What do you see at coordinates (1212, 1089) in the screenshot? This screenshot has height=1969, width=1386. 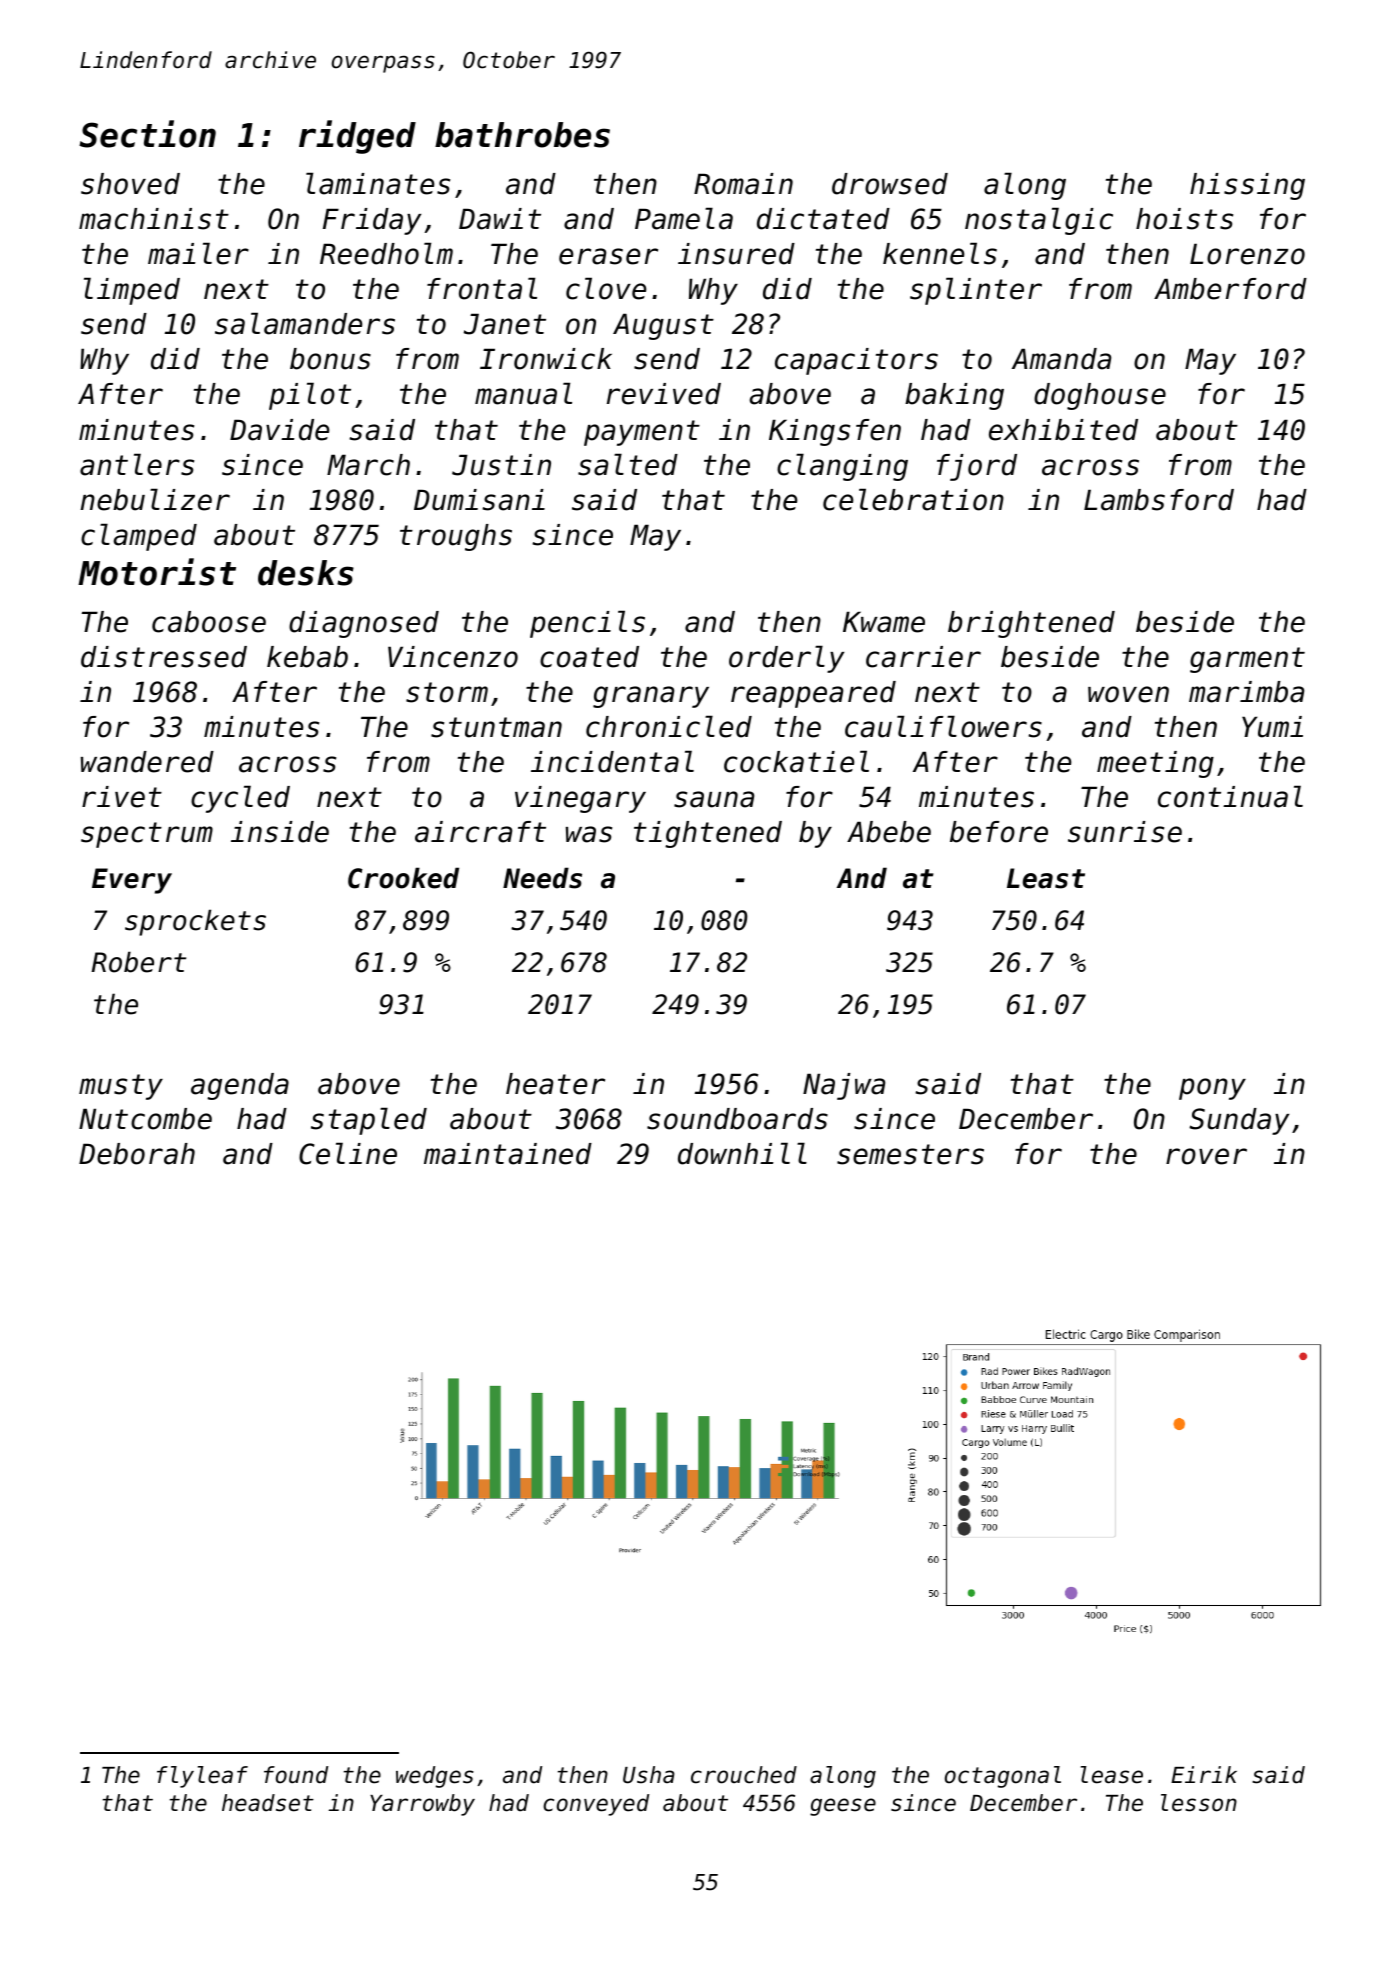 I see `pony` at bounding box center [1212, 1089].
